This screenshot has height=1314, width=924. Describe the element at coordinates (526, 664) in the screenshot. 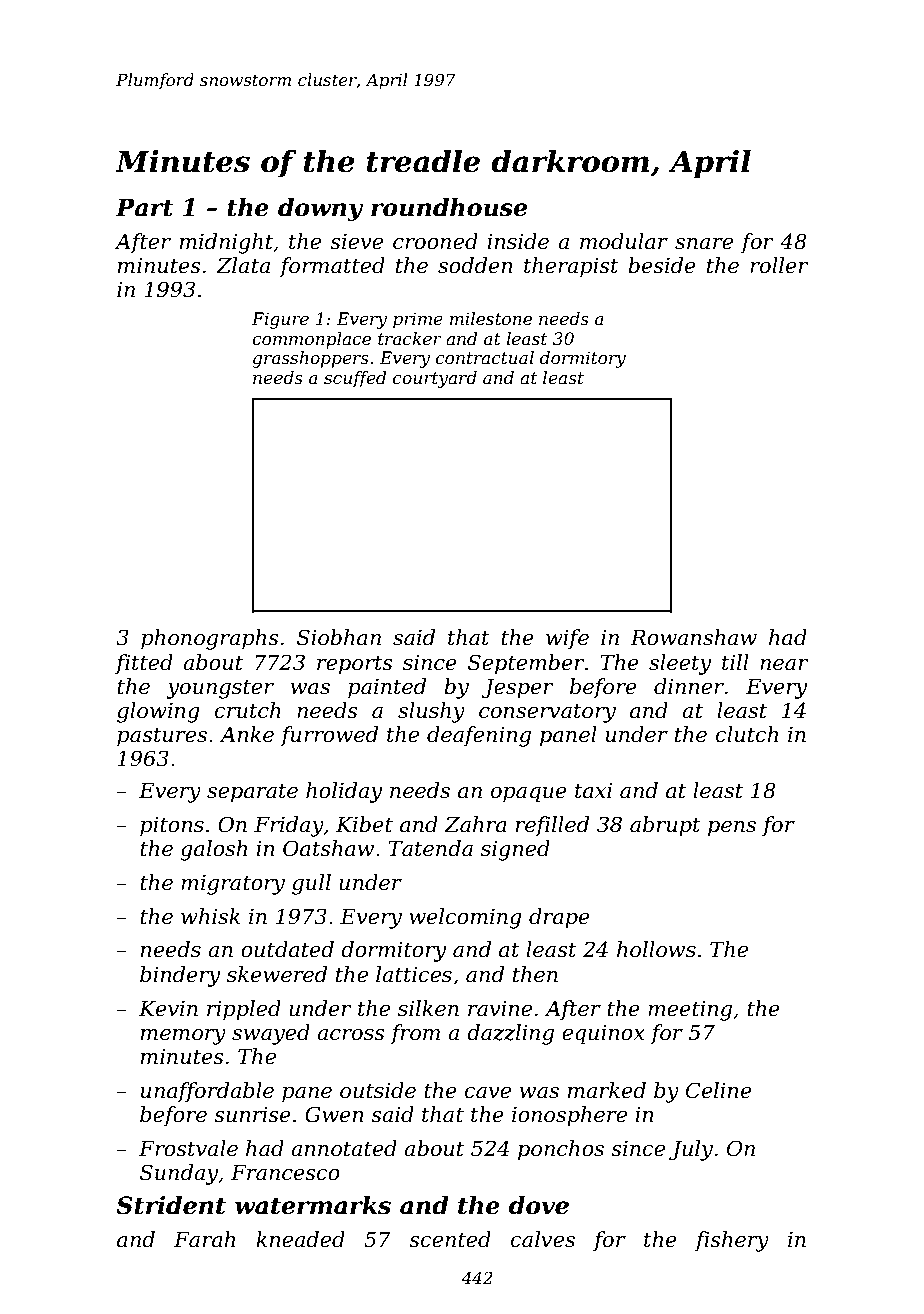

I see `September` at that location.
